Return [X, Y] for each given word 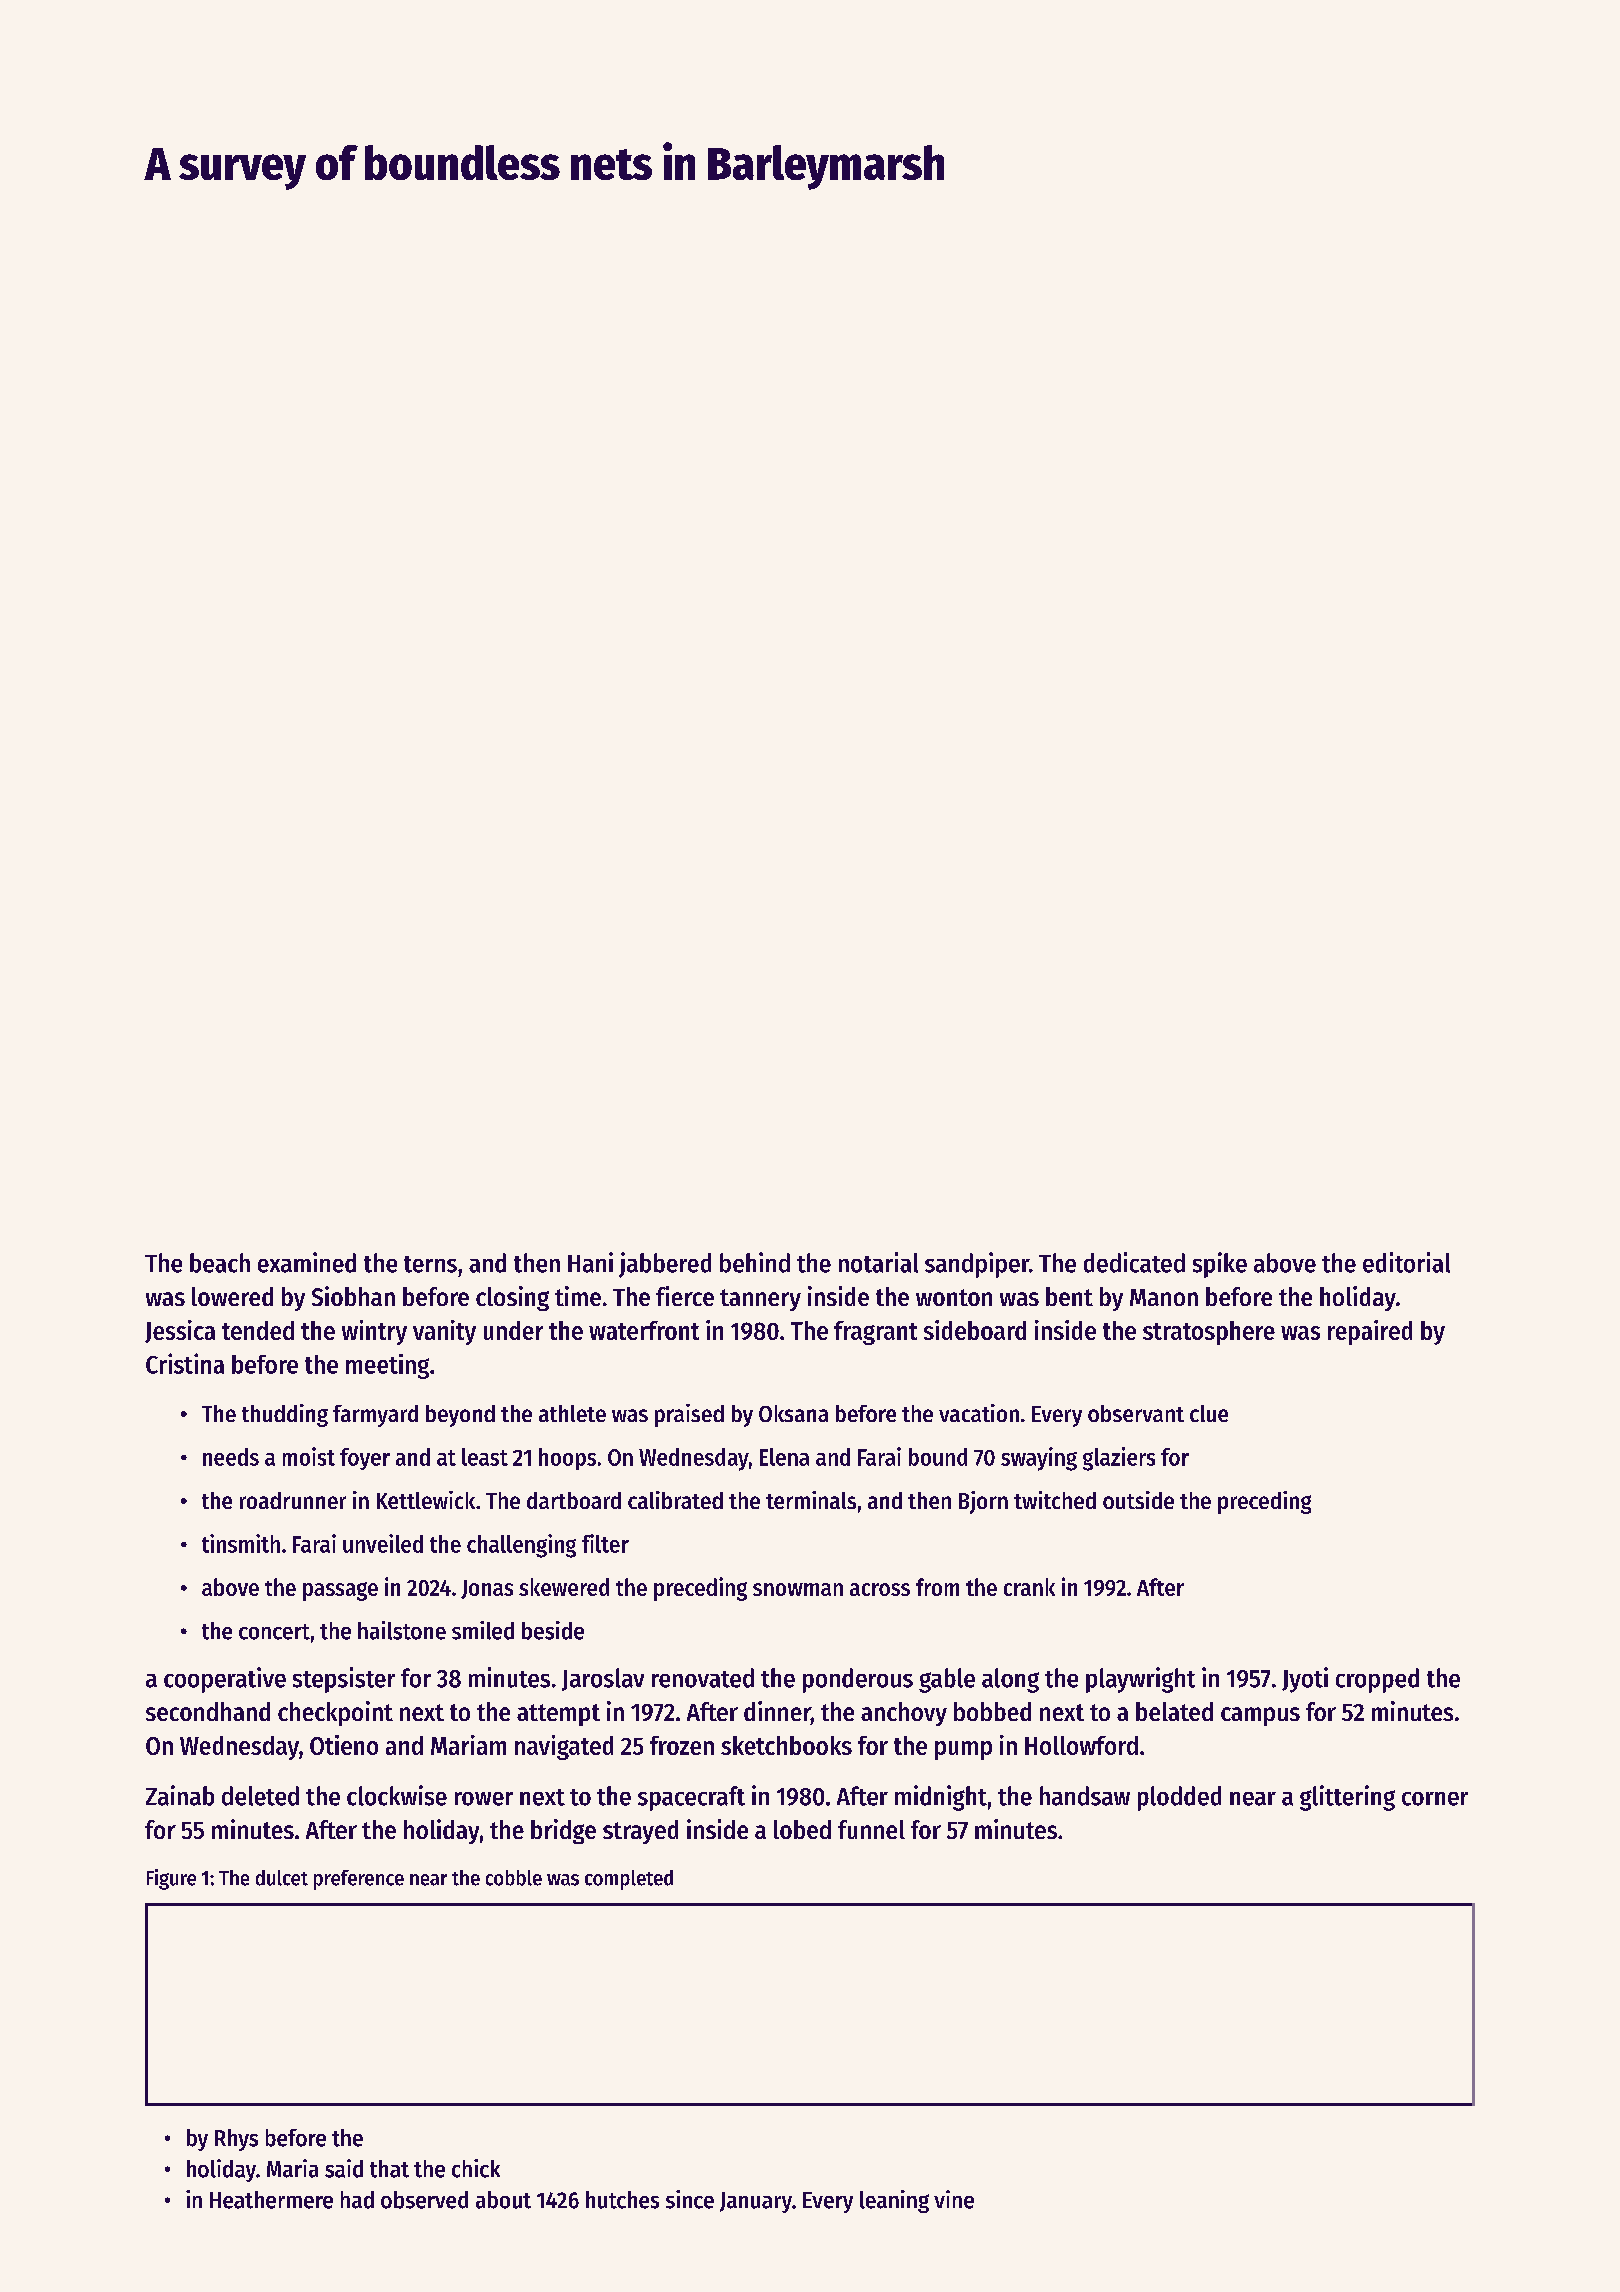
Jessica [180, 1331]
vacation [979, 1413]
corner [1435, 1799]
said [344, 2168]
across [880, 1589]
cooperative [225, 1680]
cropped [1377, 1680]
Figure [171, 1879]
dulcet [282, 1878]
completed [629, 1880]
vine [954, 2199]
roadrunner [293, 1500]
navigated [564, 1747]
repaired [1370, 1332]
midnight [941, 1798]
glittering [1347, 1798]
